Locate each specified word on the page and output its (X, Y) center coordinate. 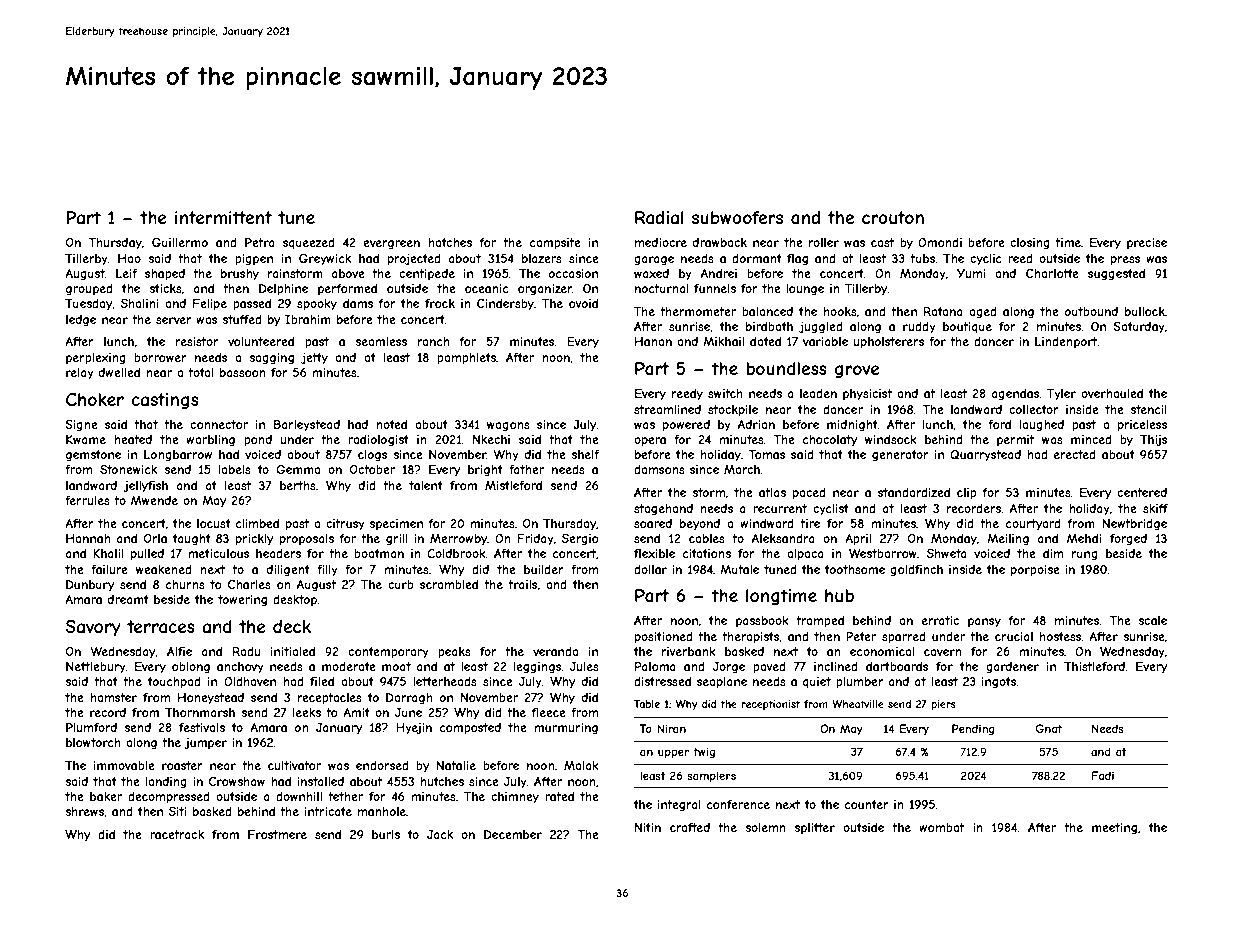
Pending (973, 729)
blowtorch (93, 742)
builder (544, 569)
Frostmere (277, 834)
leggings (537, 668)
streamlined (667, 409)
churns (185, 584)
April (858, 540)
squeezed (309, 243)
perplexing (96, 359)
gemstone (93, 456)
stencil (1148, 409)
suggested (1116, 275)
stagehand (663, 510)
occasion (573, 273)
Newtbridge (1134, 525)
